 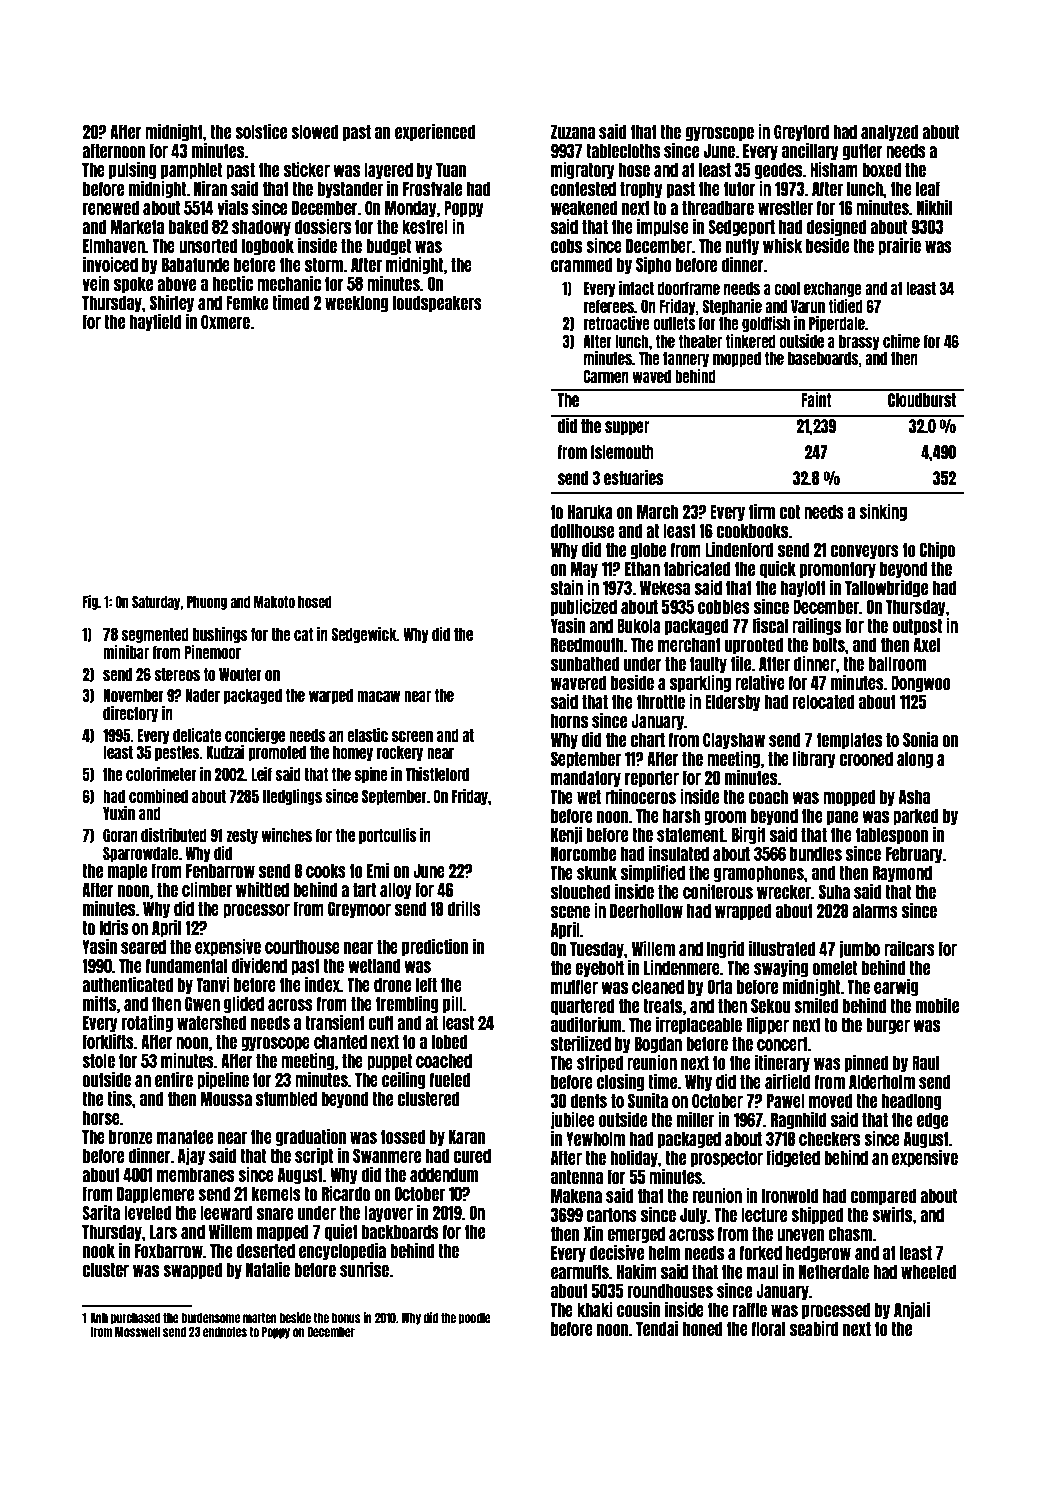 What do you see at coordinates (411, 209) in the screenshot?
I see `Monday` at bounding box center [411, 209].
